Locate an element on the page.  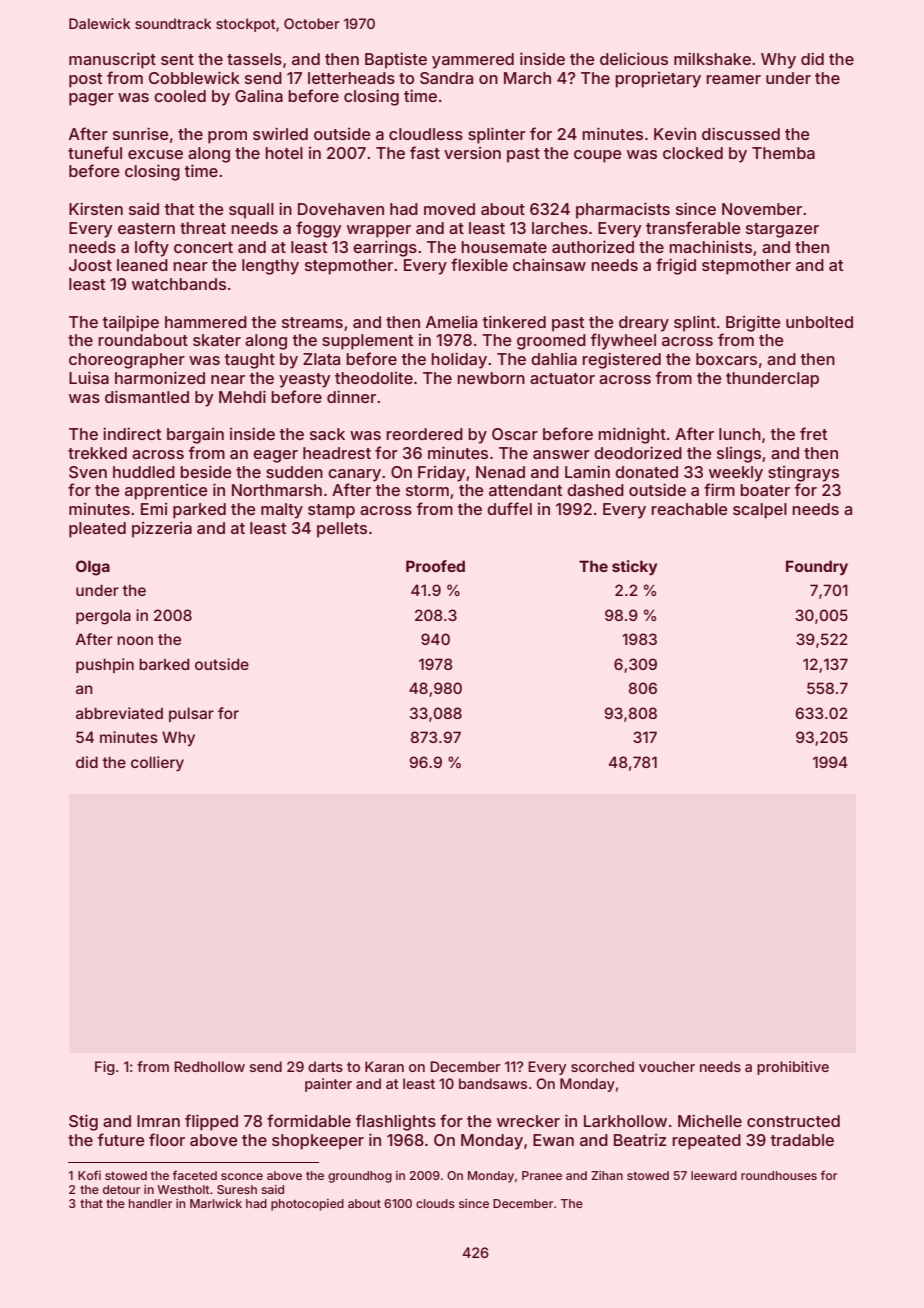
voucher is located at coordinates (667, 1066).
